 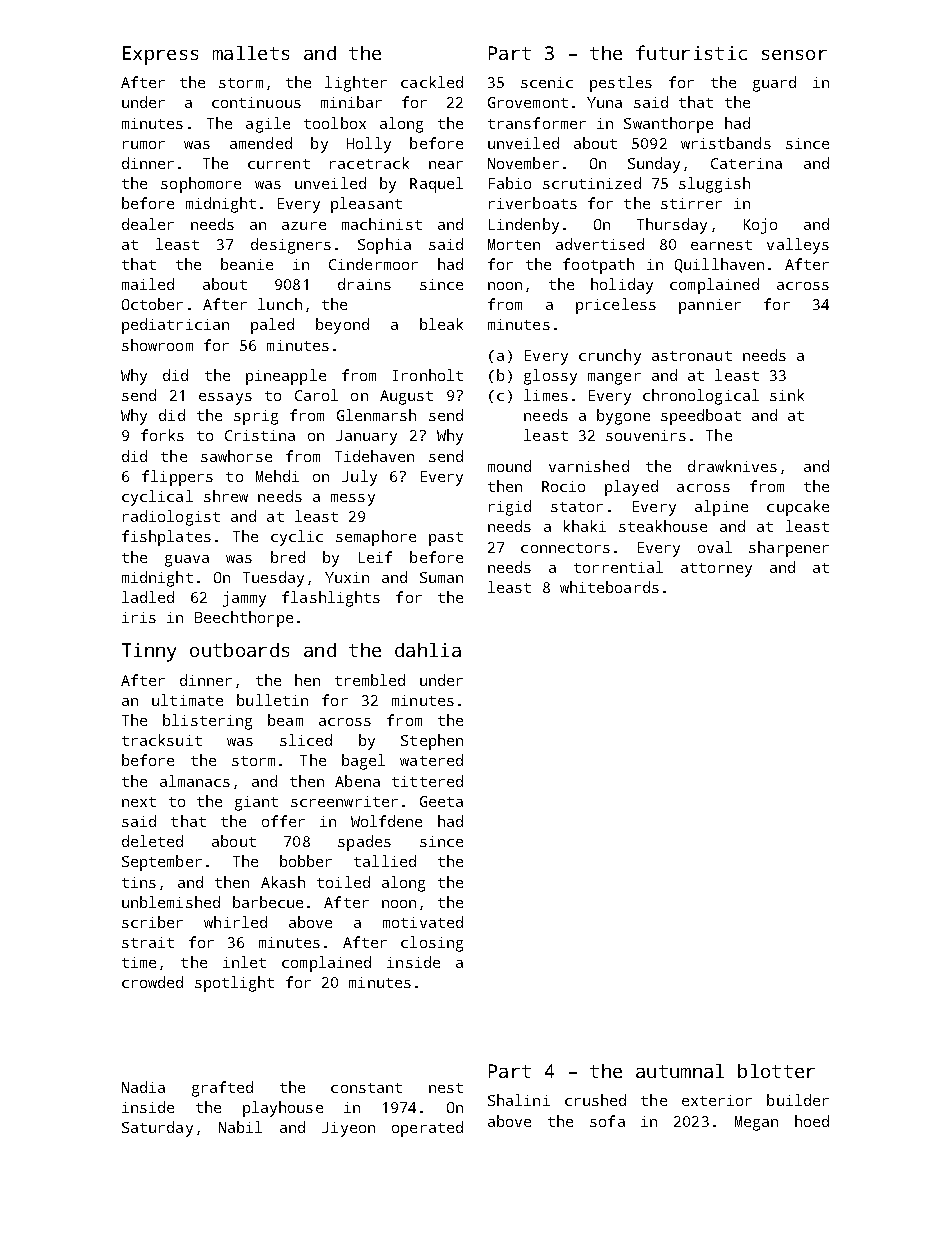 What do you see at coordinates (239, 650) in the document?
I see `outboards` at bounding box center [239, 650].
